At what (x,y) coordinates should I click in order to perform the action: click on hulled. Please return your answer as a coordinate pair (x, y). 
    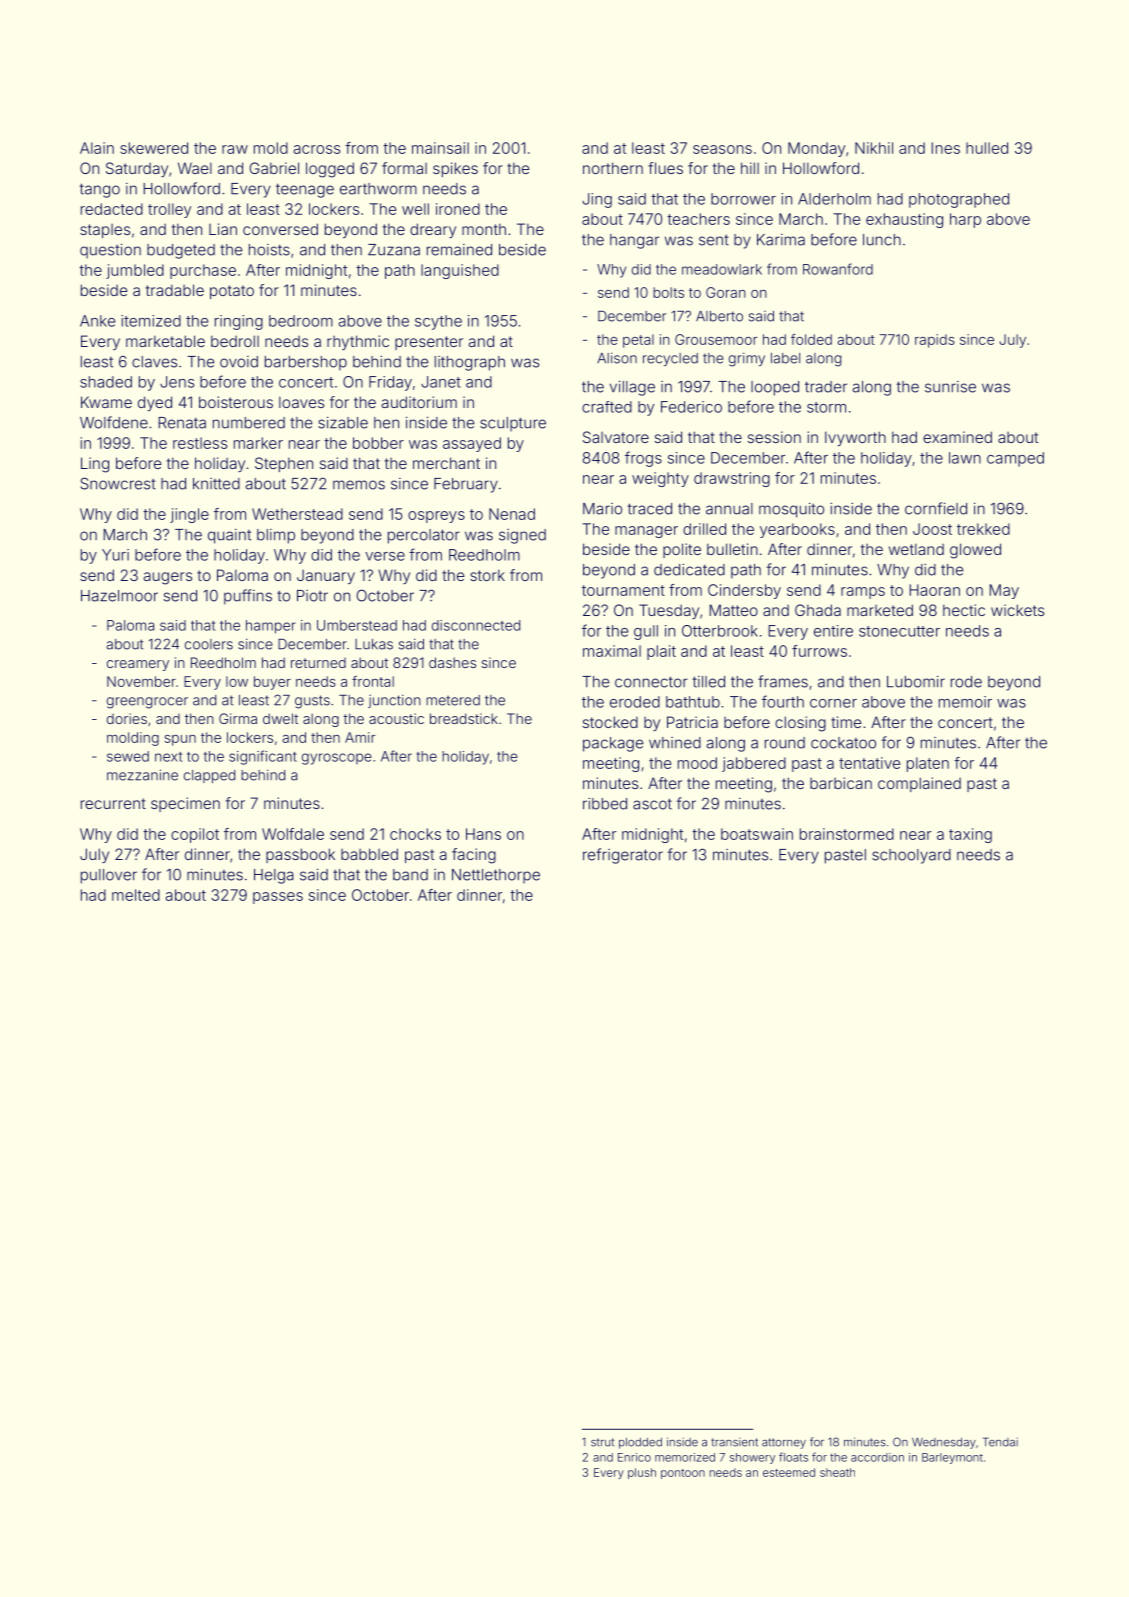
    Looking at the image, I should click on (987, 148).
